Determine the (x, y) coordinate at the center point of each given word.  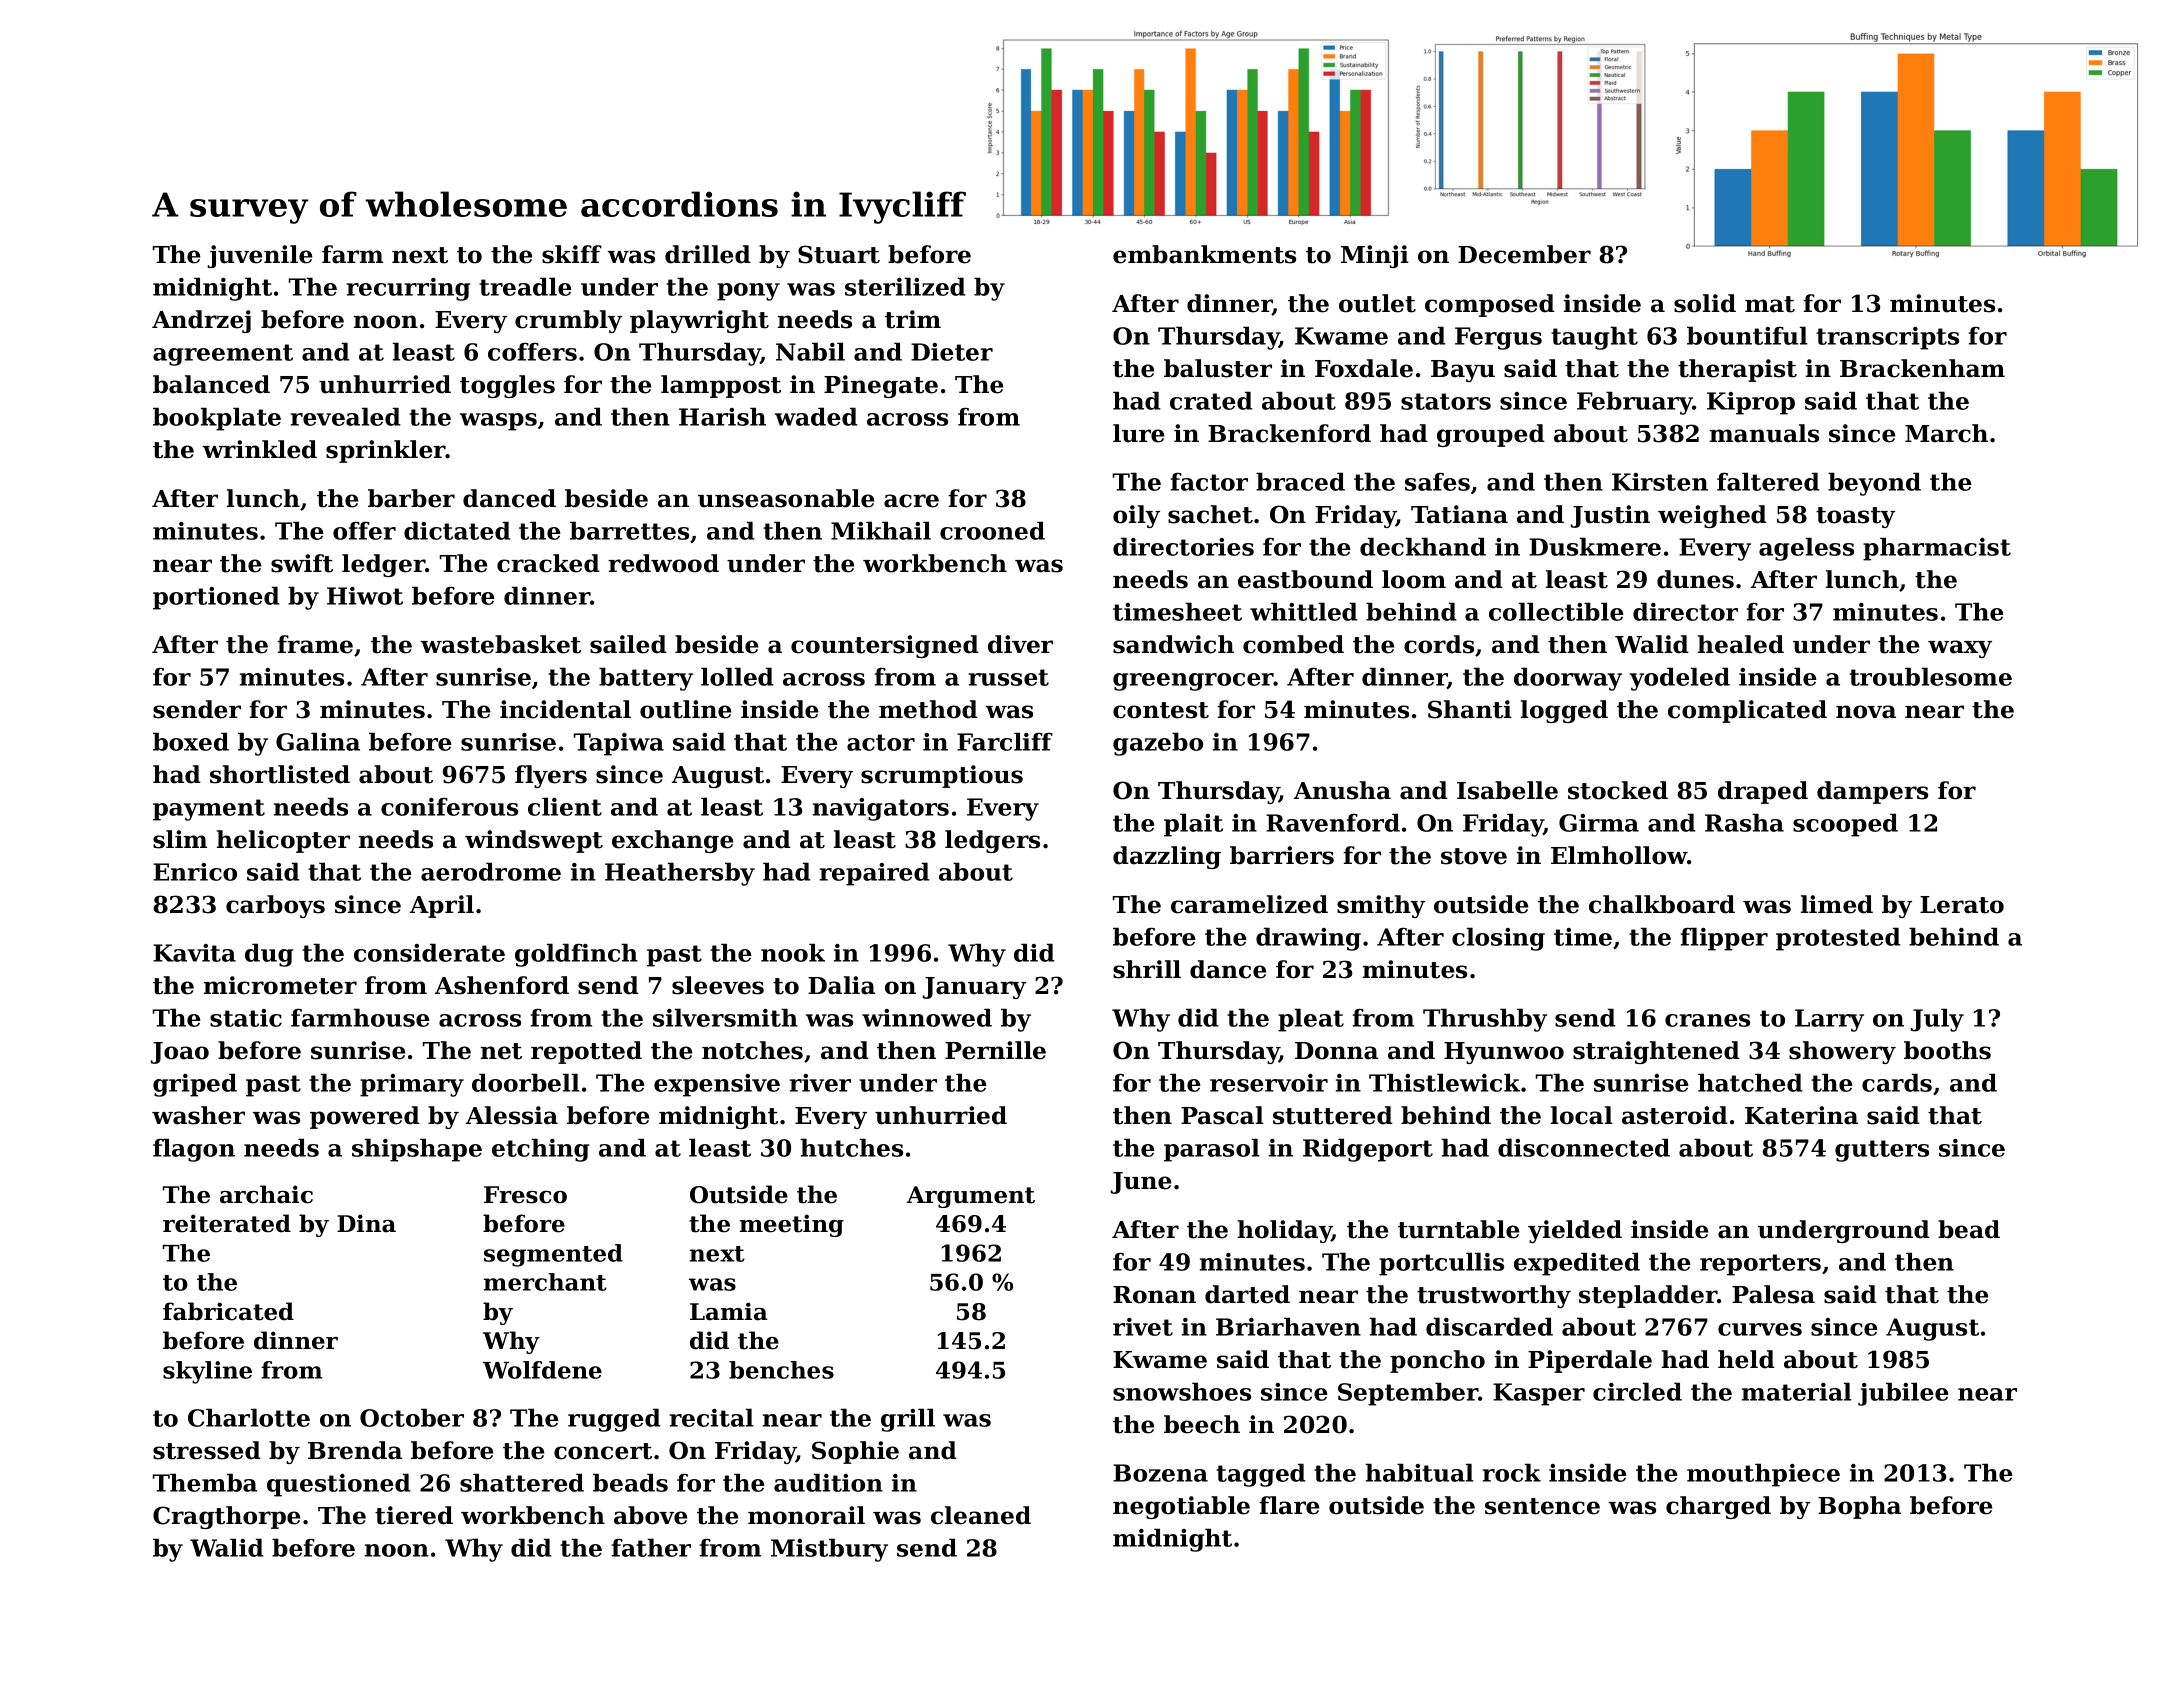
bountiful (1747, 335)
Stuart (839, 254)
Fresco (525, 1195)
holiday (1285, 1231)
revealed (346, 416)
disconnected (1584, 1147)
